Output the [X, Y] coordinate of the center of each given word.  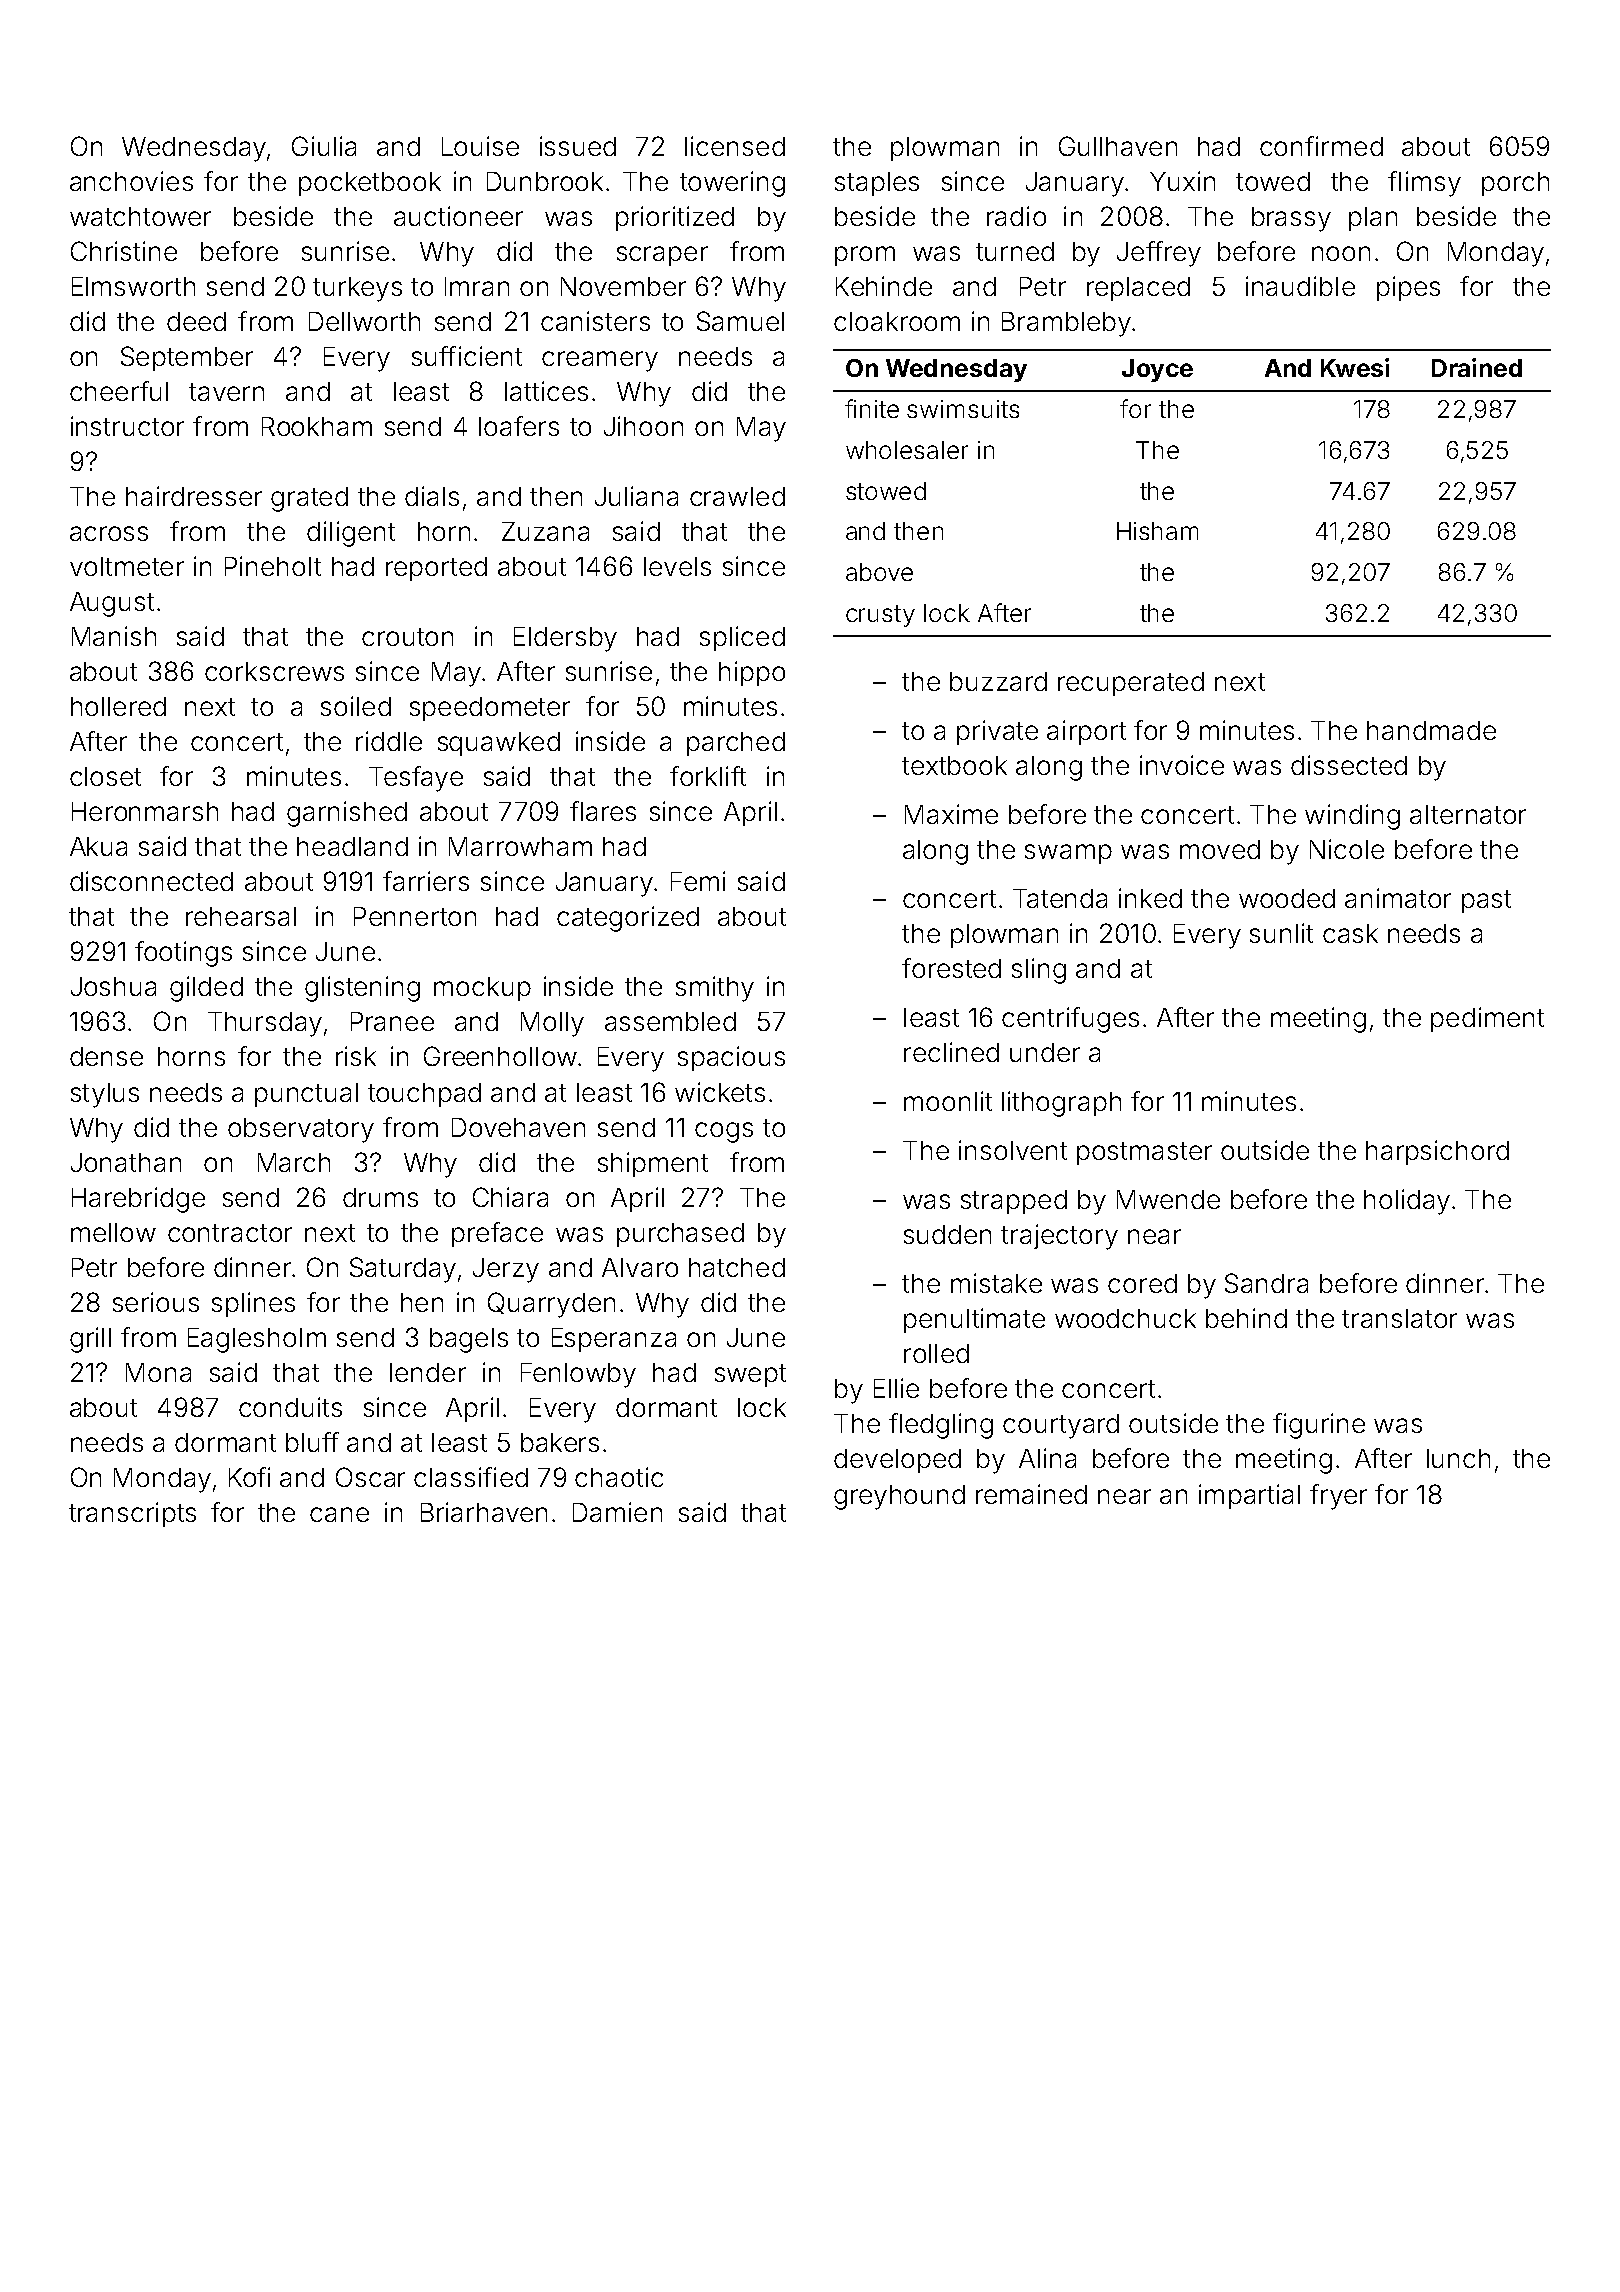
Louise [480, 146]
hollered [118, 706]
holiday [1407, 1202]
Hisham [1157, 531]
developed [897, 1461]
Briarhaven [484, 1512]
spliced [742, 638]
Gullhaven [1118, 146]
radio [1016, 216]
